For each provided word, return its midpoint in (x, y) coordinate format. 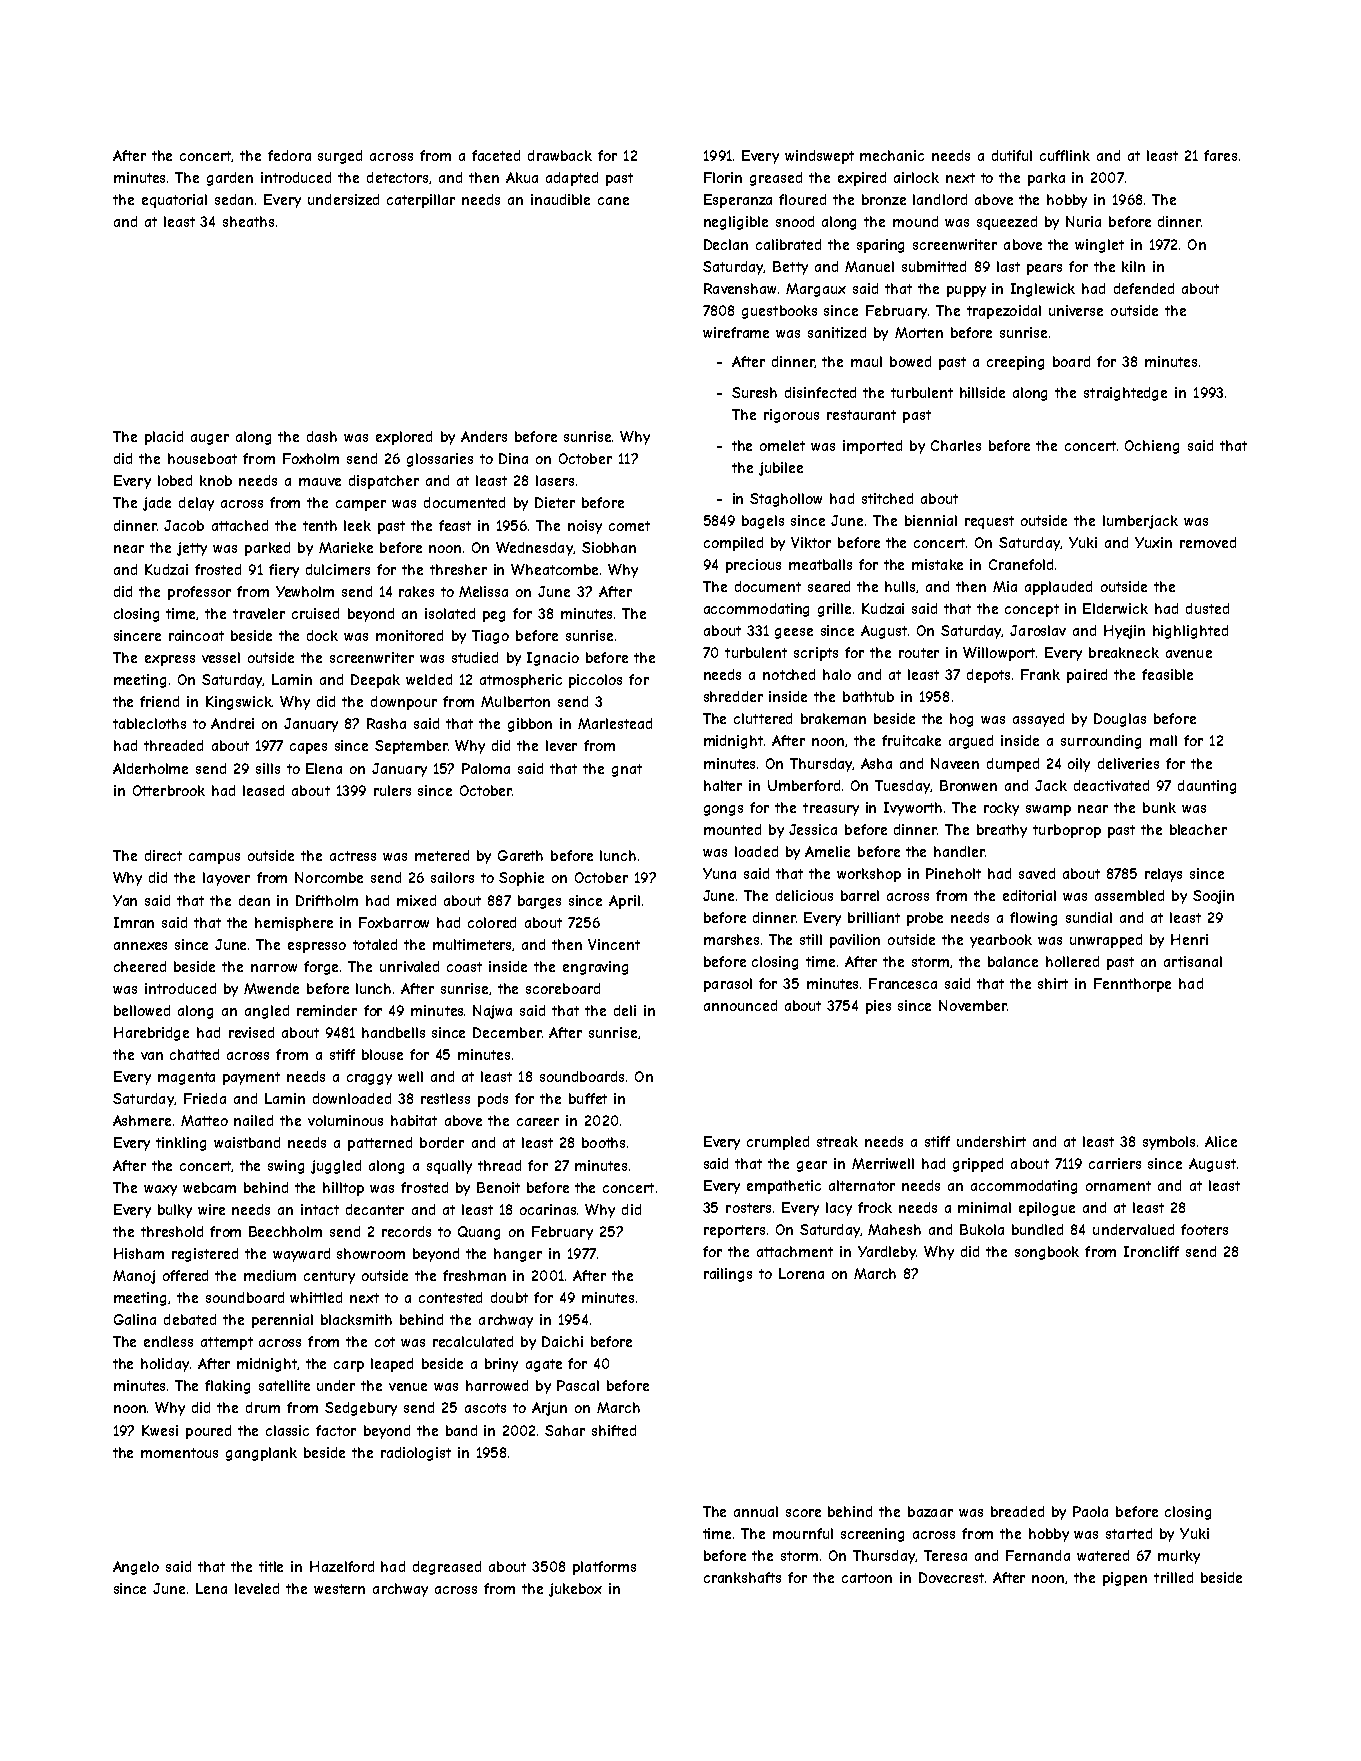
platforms (604, 1568)
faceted (496, 155)
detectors (398, 178)
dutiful (1012, 155)
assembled (1129, 895)
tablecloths (149, 723)
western (339, 1589)
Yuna (719, 873)
